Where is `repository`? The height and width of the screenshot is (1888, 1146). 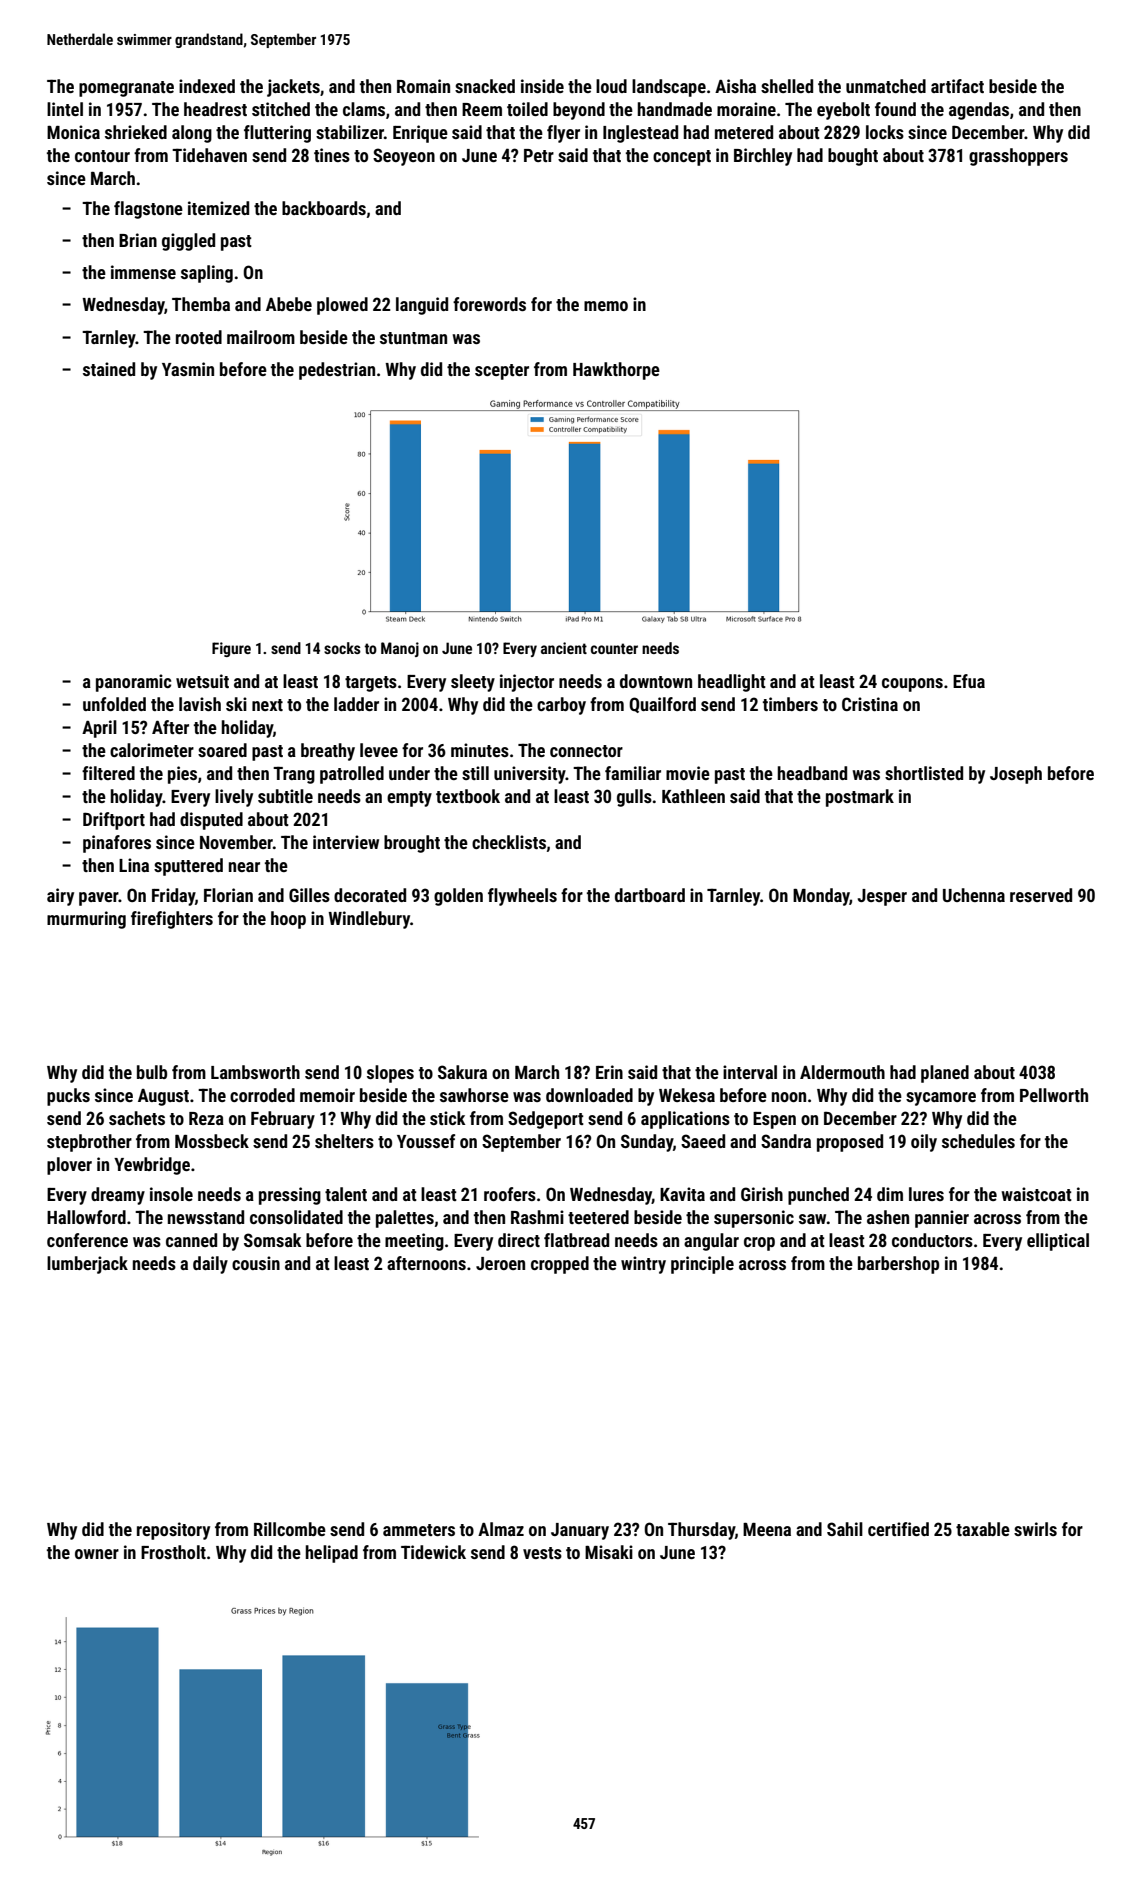
repository is located at coordinates (173, 1531).
